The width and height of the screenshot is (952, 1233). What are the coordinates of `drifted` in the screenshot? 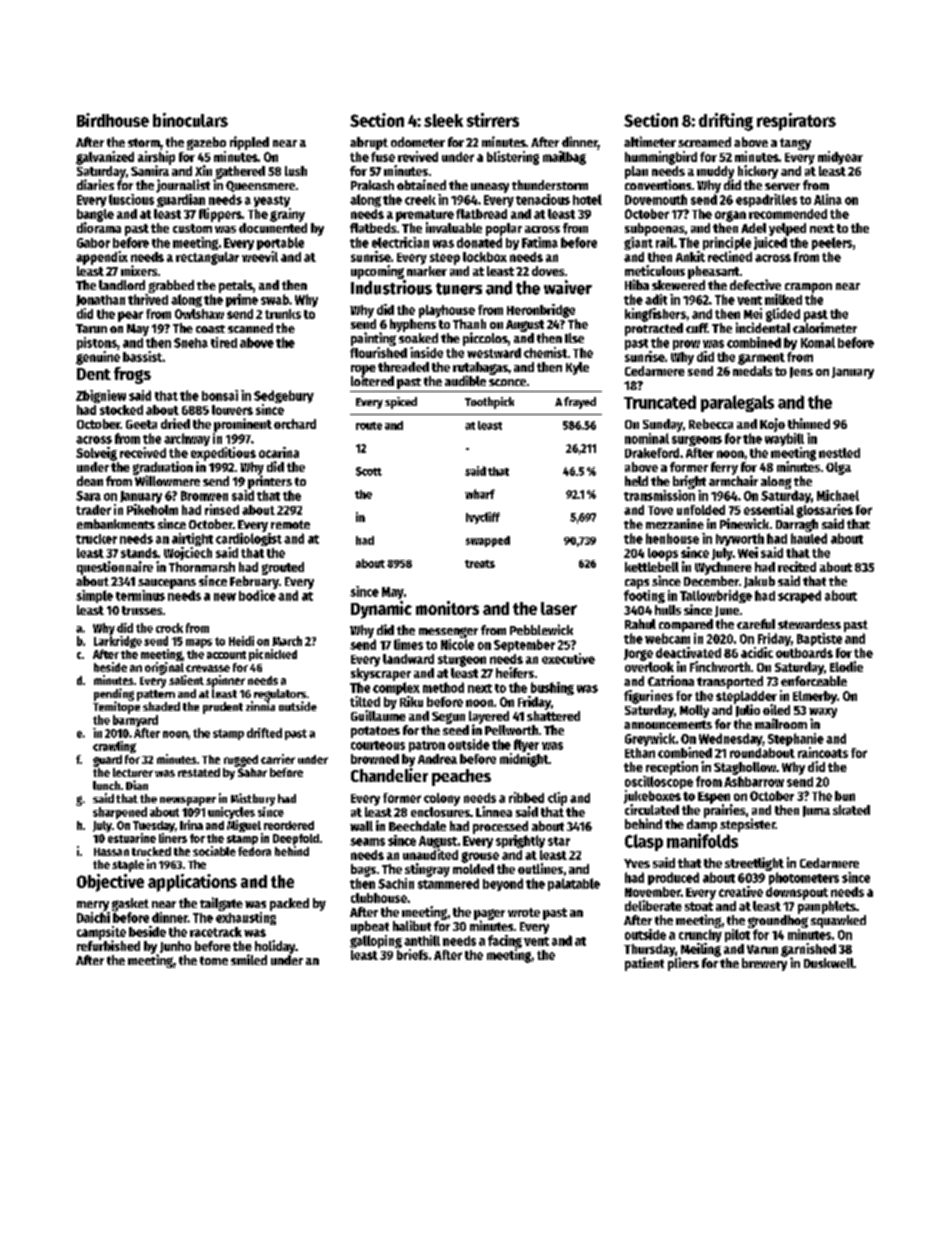 It's located at (264, 733).
